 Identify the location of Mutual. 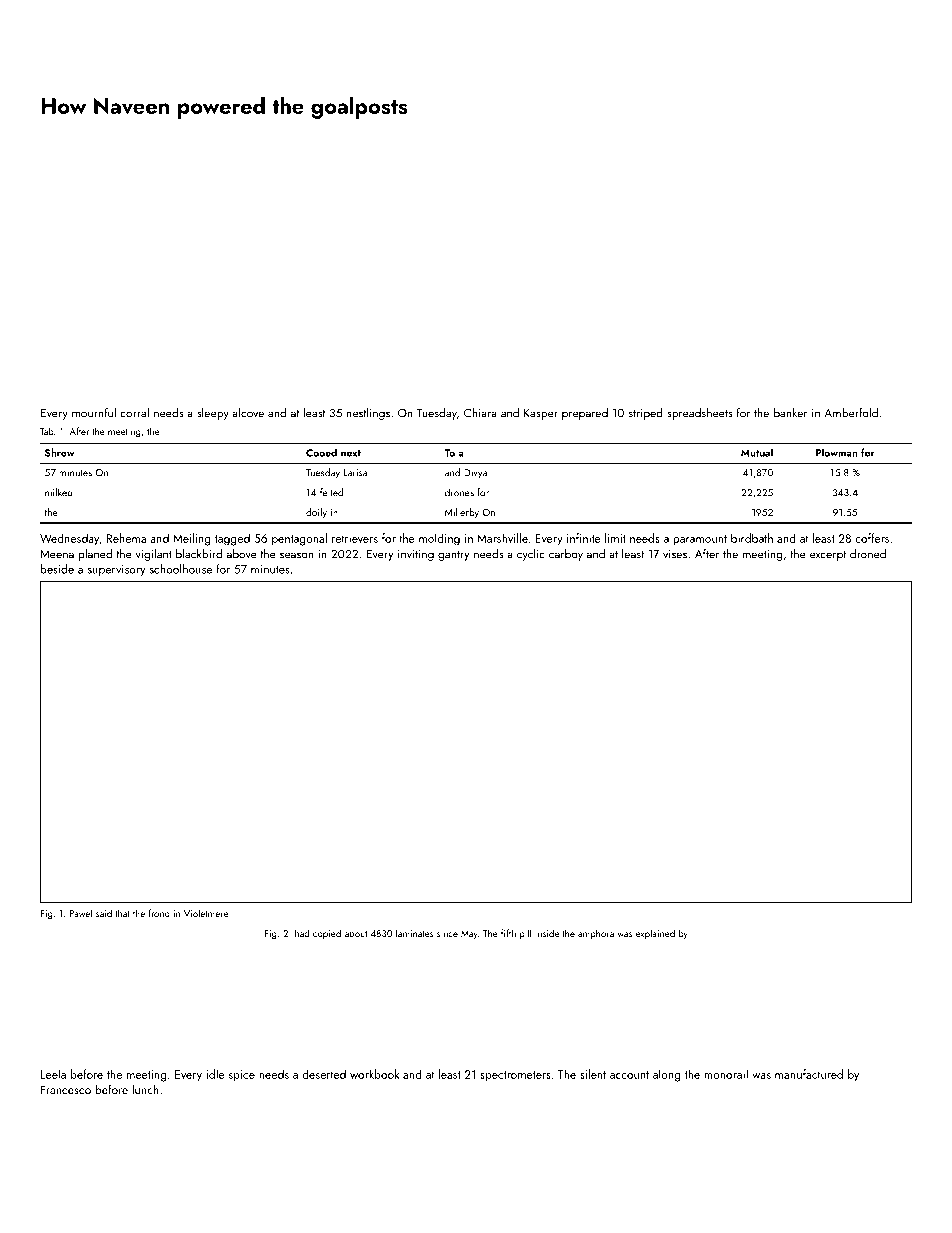
(757, 452).
